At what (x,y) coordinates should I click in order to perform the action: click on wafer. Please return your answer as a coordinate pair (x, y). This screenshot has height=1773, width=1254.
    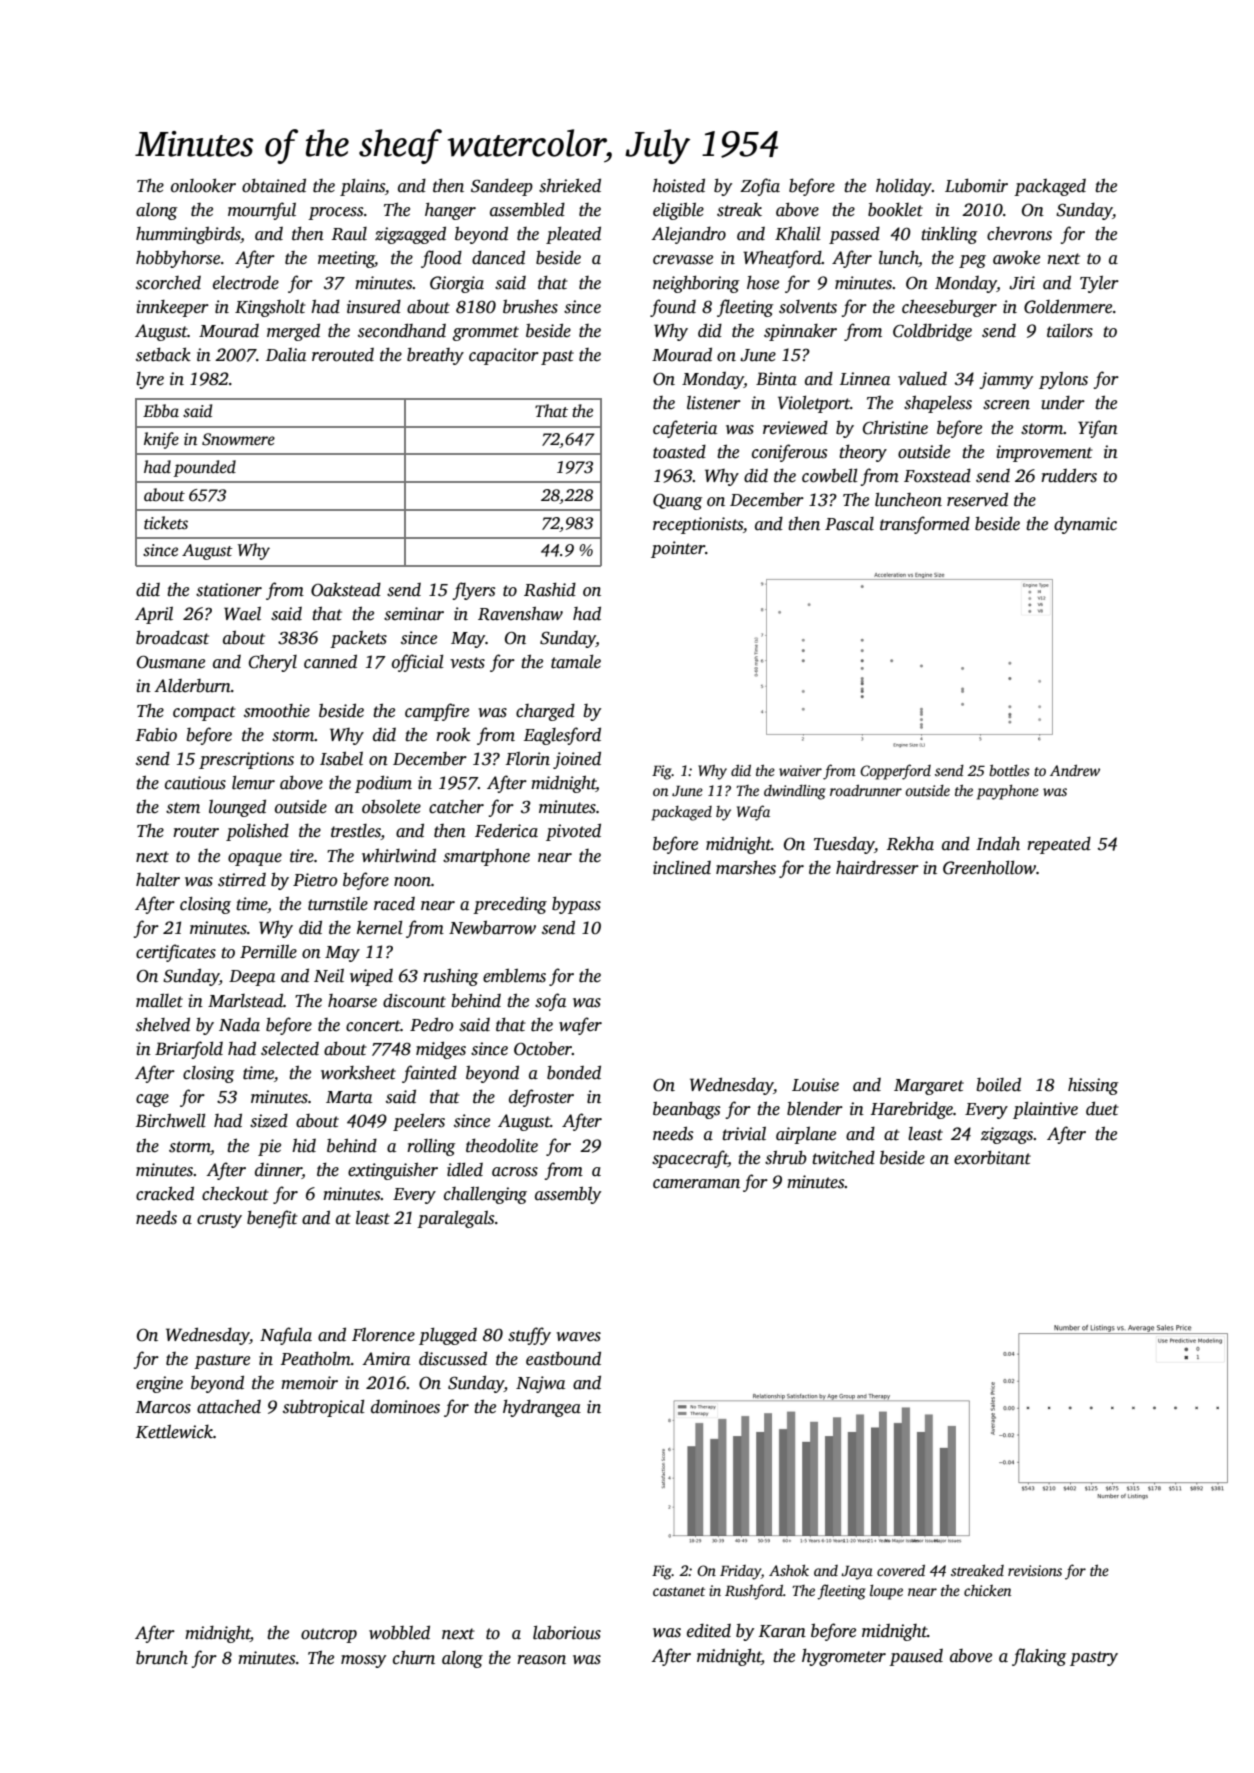
    Looking at the image, I should click on (580, 1026).
